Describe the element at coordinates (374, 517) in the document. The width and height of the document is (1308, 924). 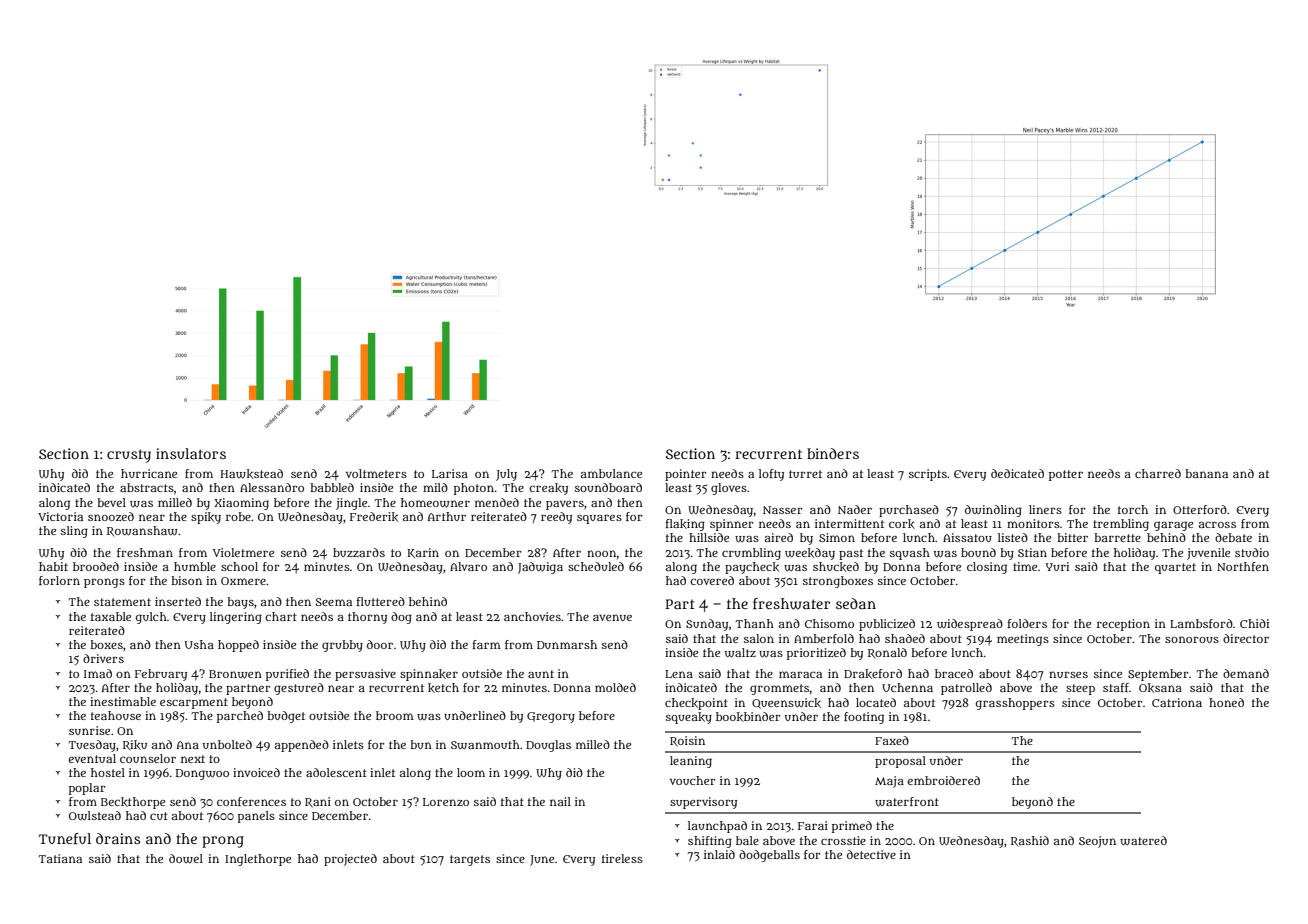
I see `Frederik` at that location.
